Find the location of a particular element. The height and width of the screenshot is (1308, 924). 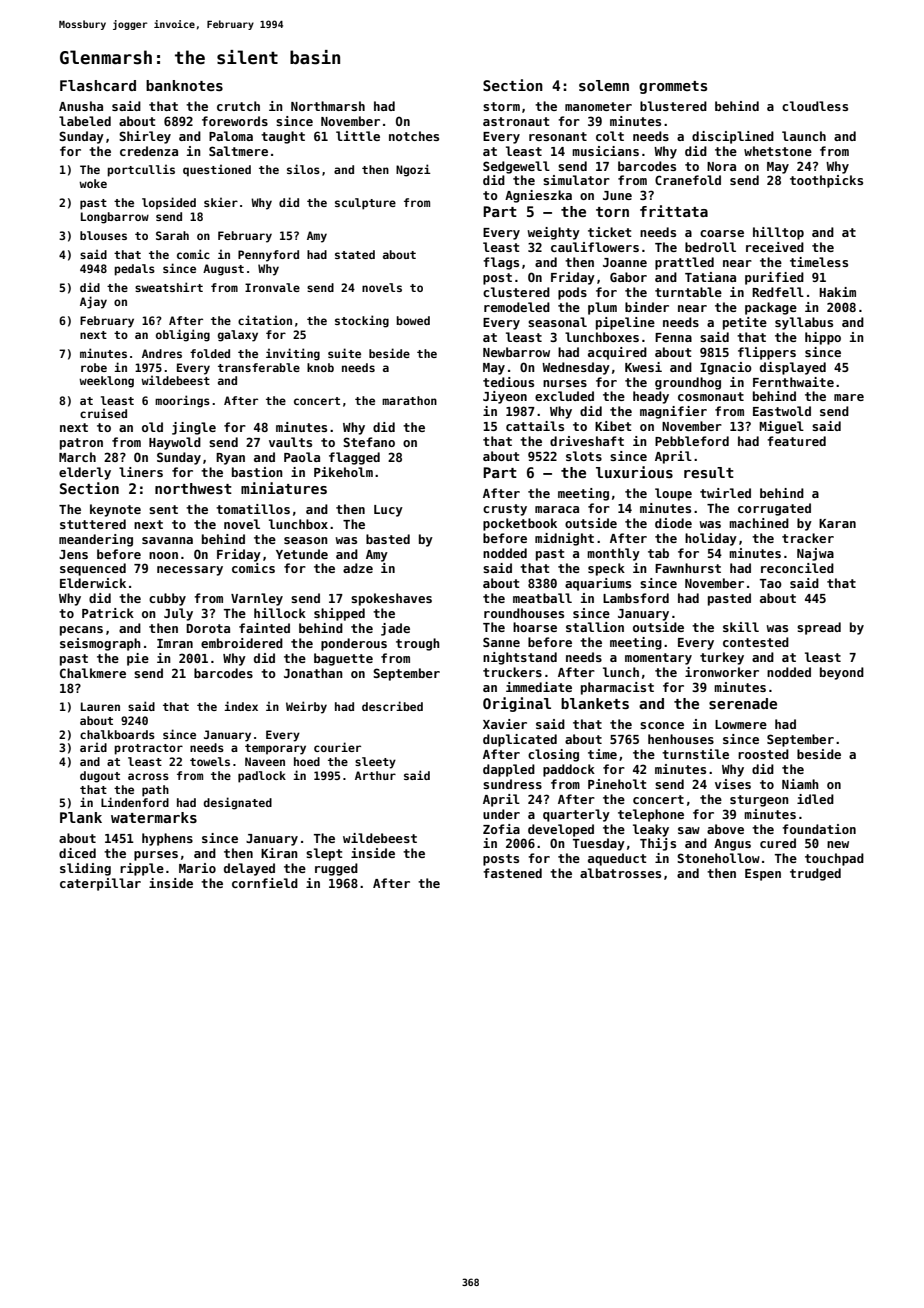

embroidered is located at coordinates (242, 643).
